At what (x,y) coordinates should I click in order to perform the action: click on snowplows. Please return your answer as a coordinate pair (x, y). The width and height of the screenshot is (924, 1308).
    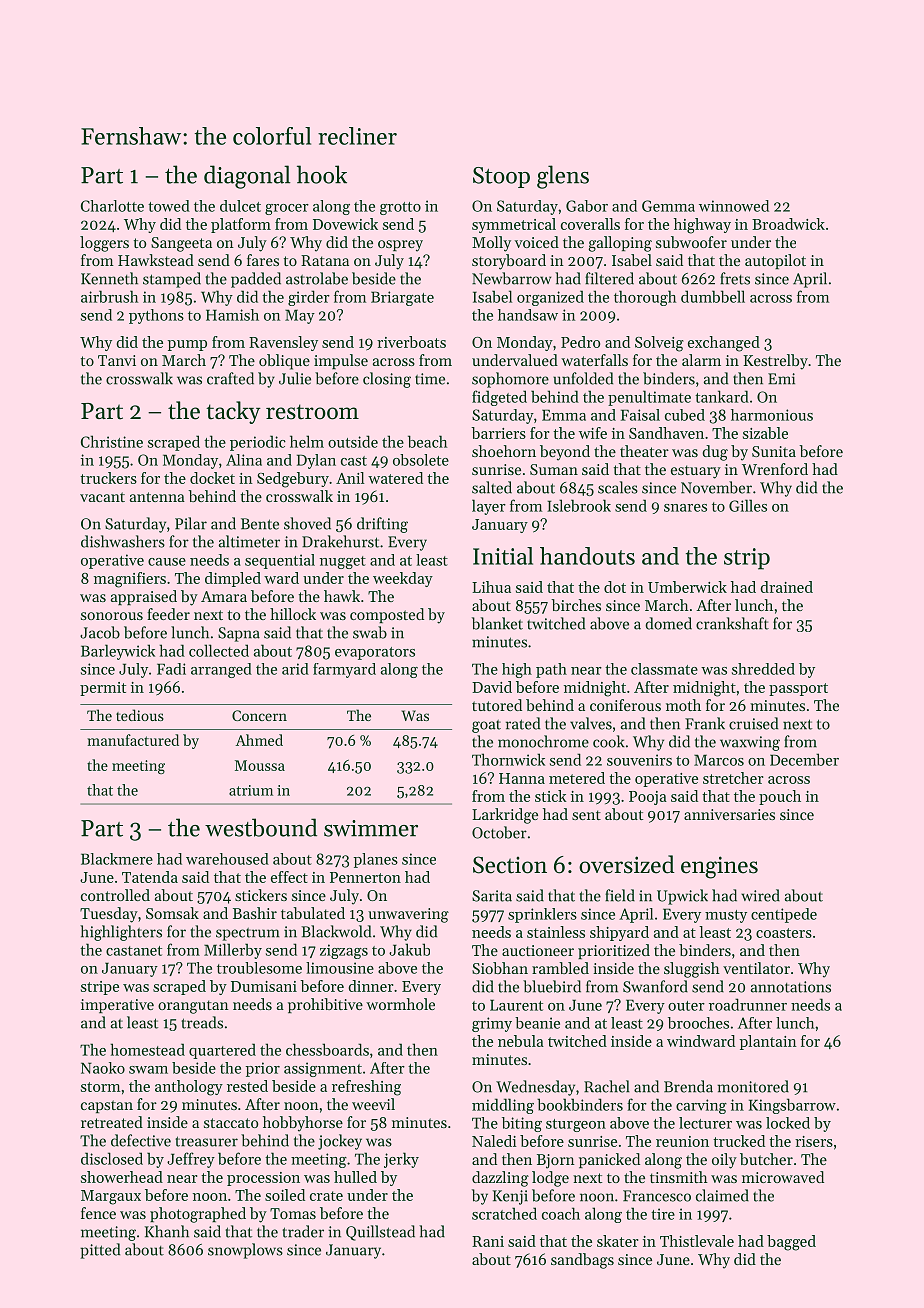
    Looking at the image, I should click on (245, 1251).
